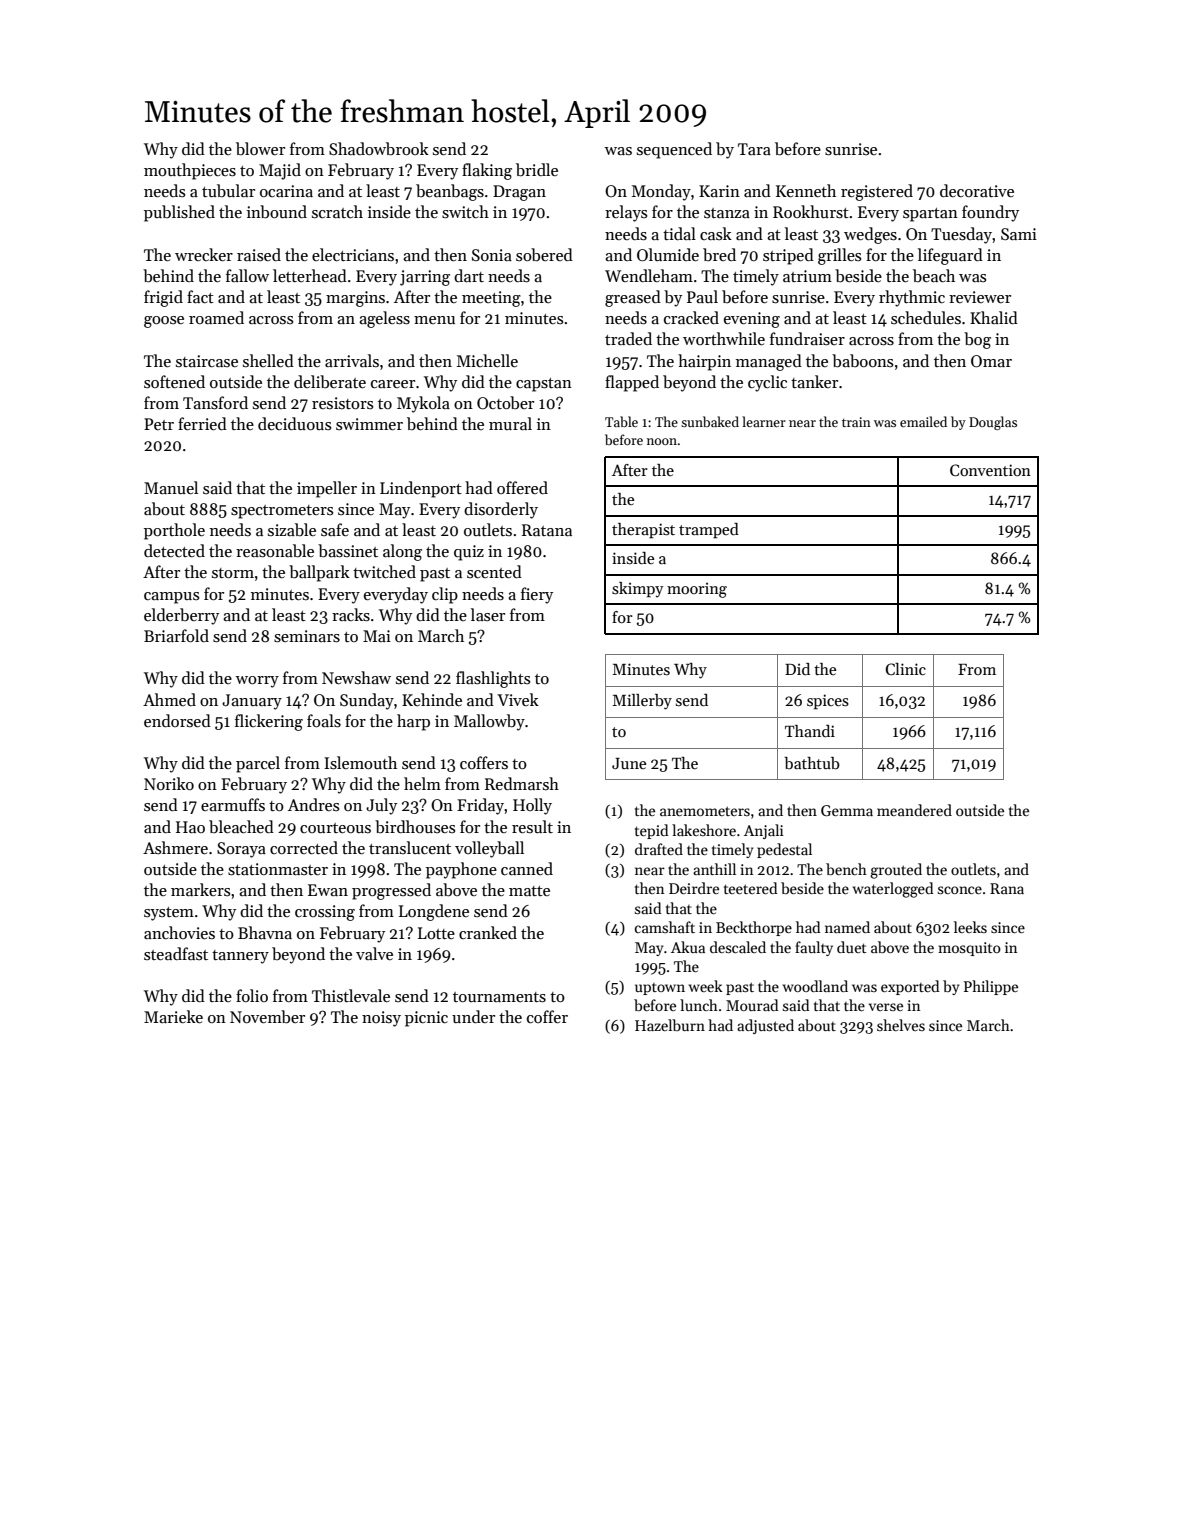  Describe the element at coordinates (260, 148) in the screenshot. I see `blower` at that location.
